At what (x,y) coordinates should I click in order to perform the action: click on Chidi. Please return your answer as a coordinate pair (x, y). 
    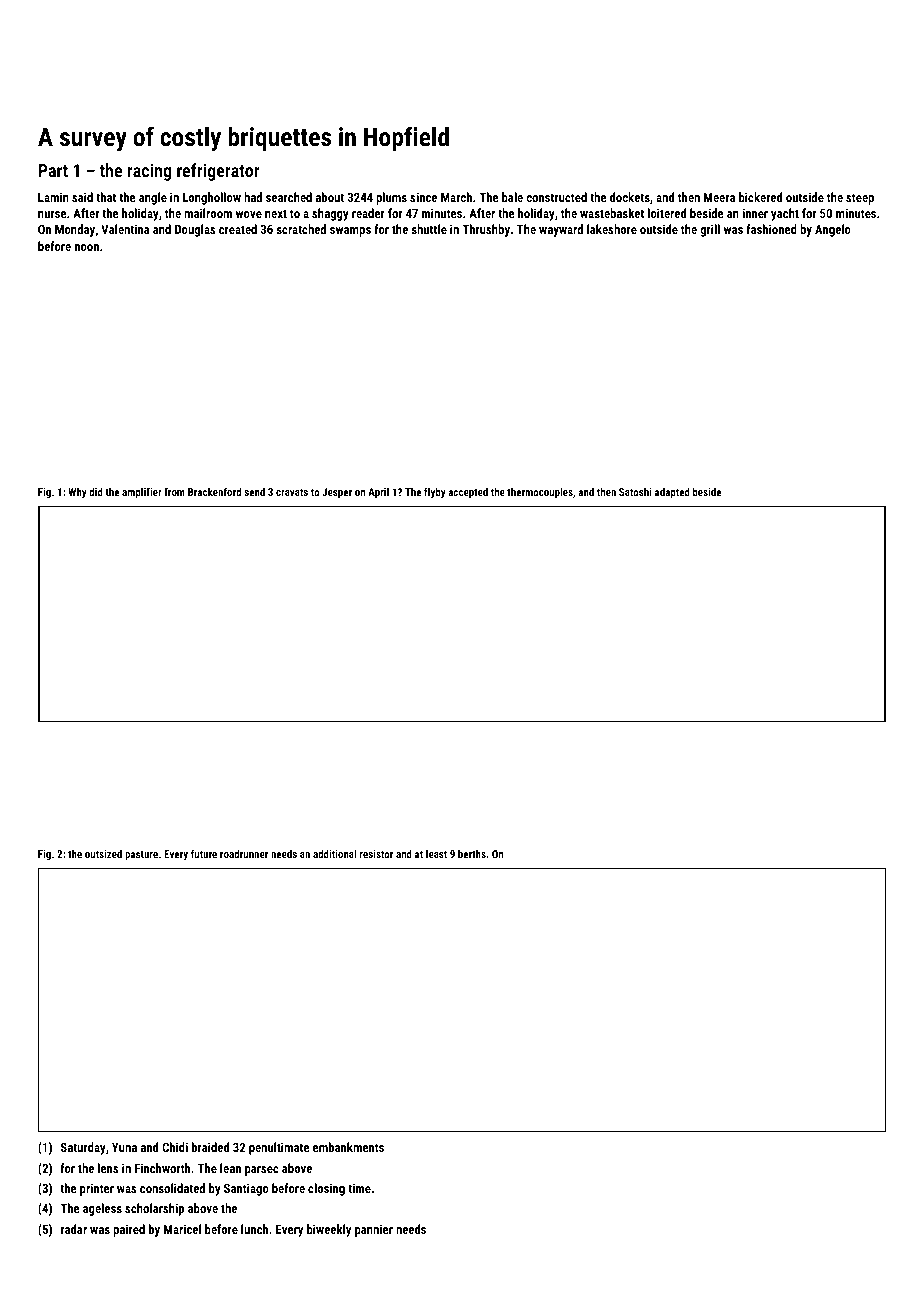
    Looking at the image, I should click on (175, 1147).
